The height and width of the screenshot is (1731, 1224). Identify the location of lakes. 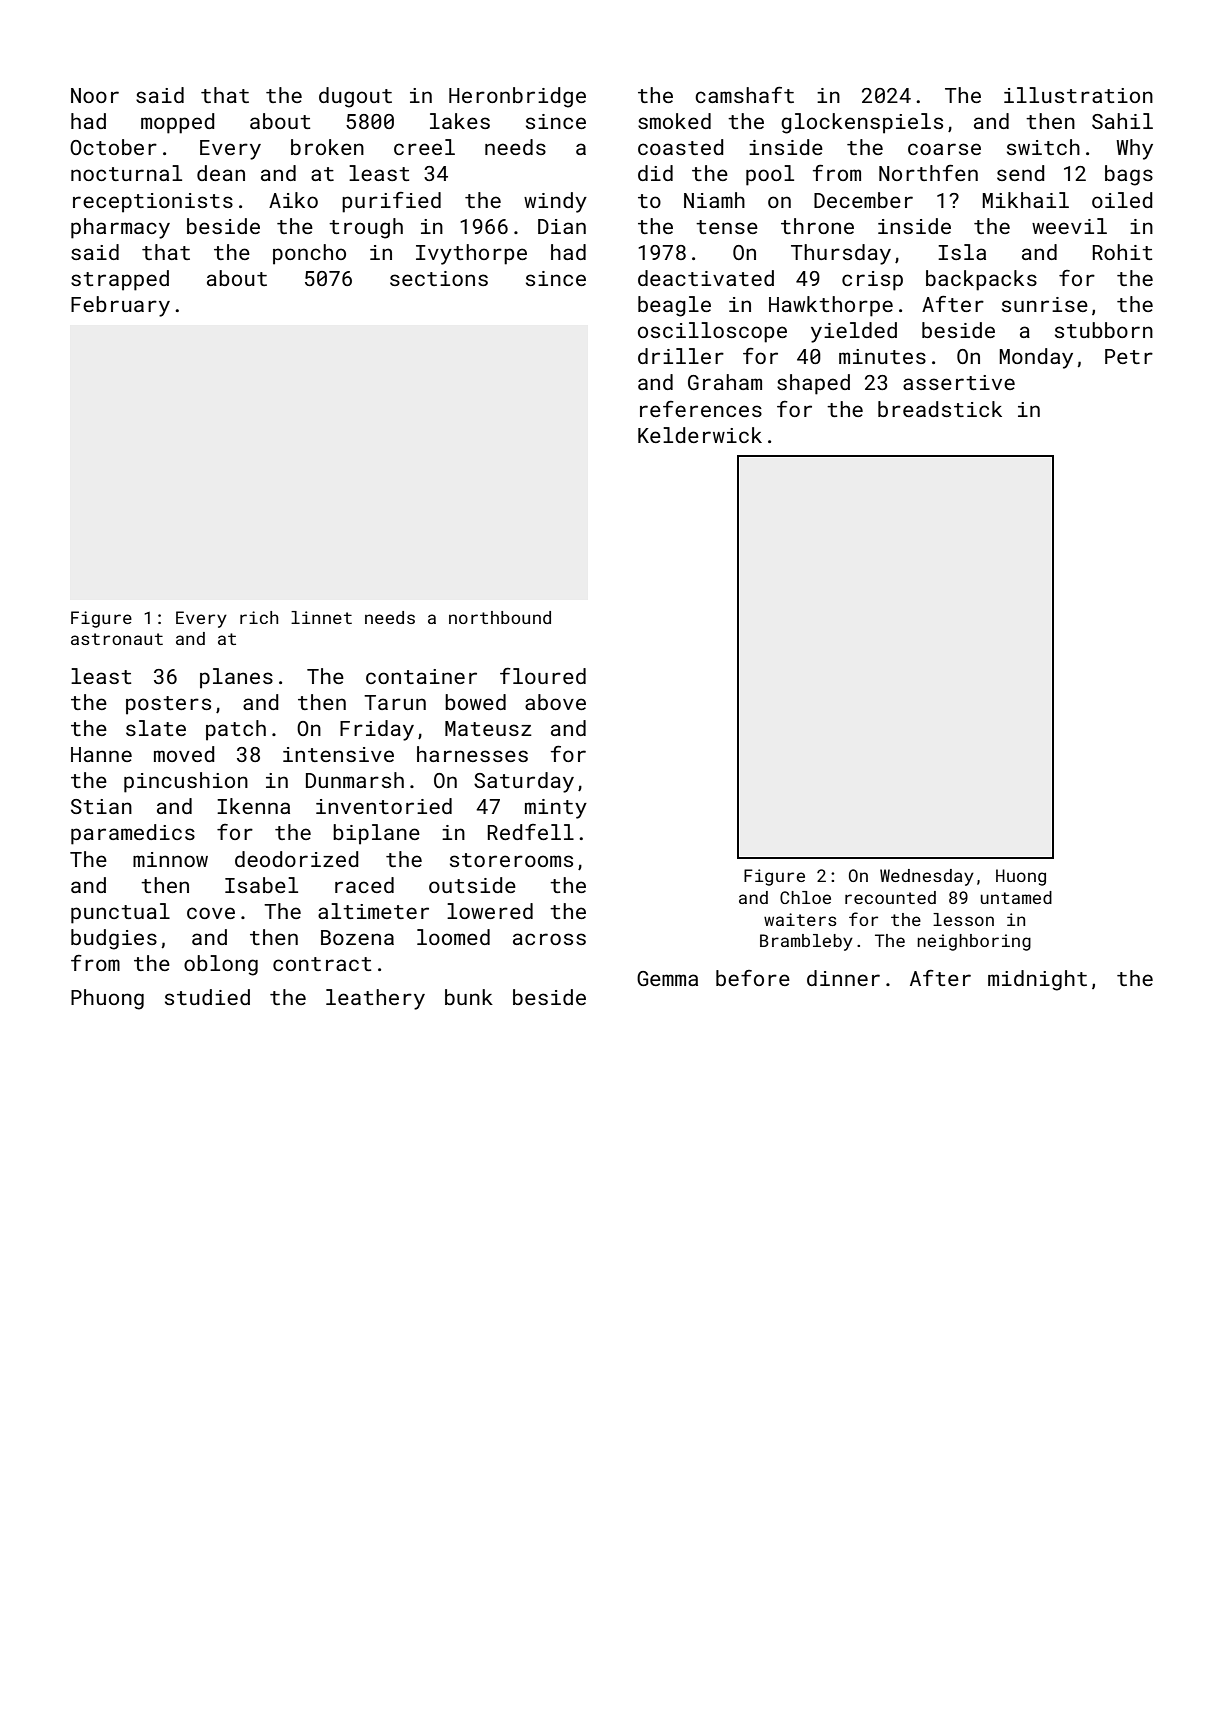
(460, 121).
